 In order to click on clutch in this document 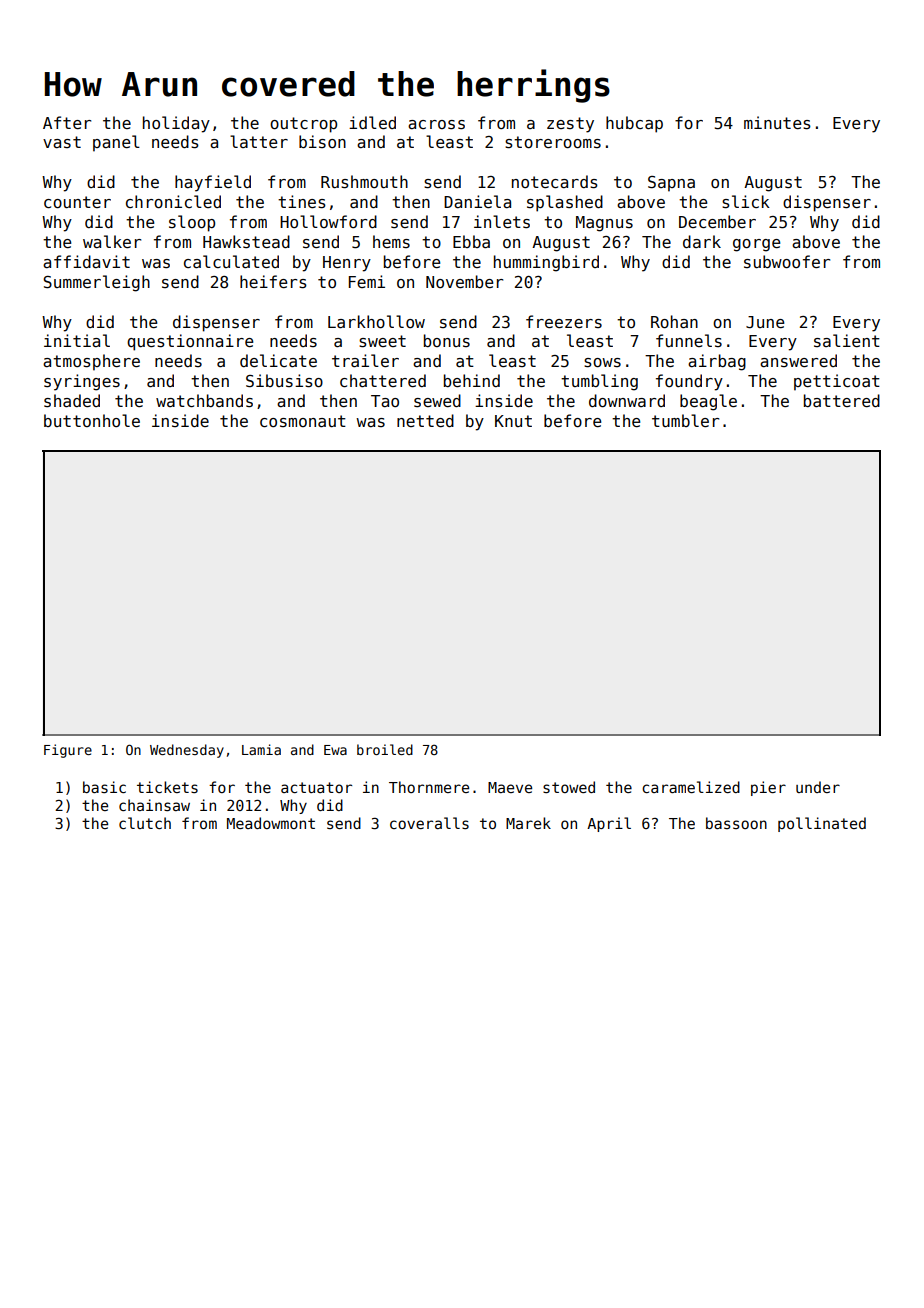, I will do `click(145, 823)`.
